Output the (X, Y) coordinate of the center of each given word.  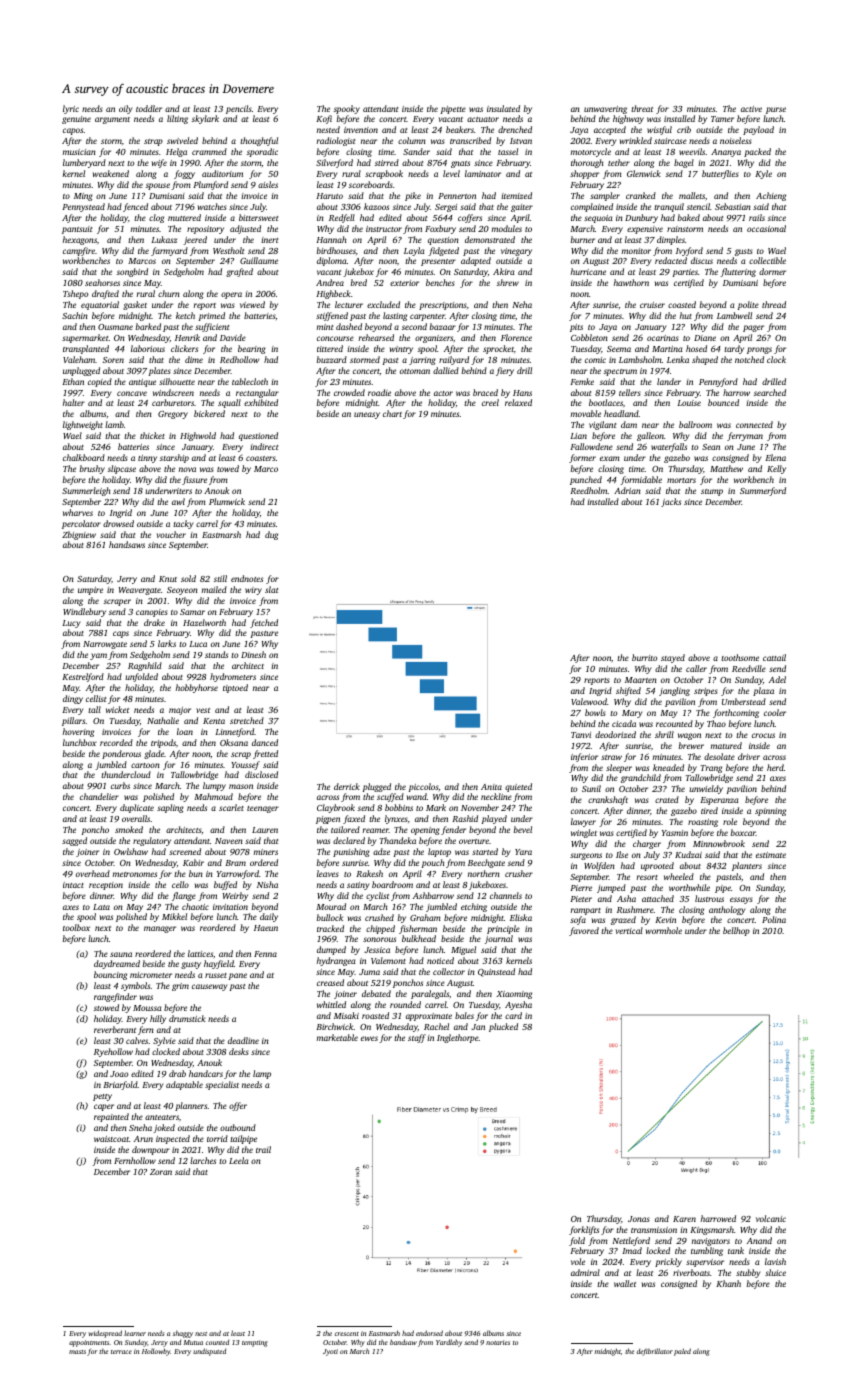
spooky (347, 109)
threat (642, 108)
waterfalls (669, 447)
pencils (239, 109)
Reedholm (589, 490)
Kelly (776, 469)
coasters (261, 458)
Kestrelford (83, 677)
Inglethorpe (458, 1038)
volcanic (771, 1218)
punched (586, 480)
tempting (255, 1343)
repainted (111, 1117)
